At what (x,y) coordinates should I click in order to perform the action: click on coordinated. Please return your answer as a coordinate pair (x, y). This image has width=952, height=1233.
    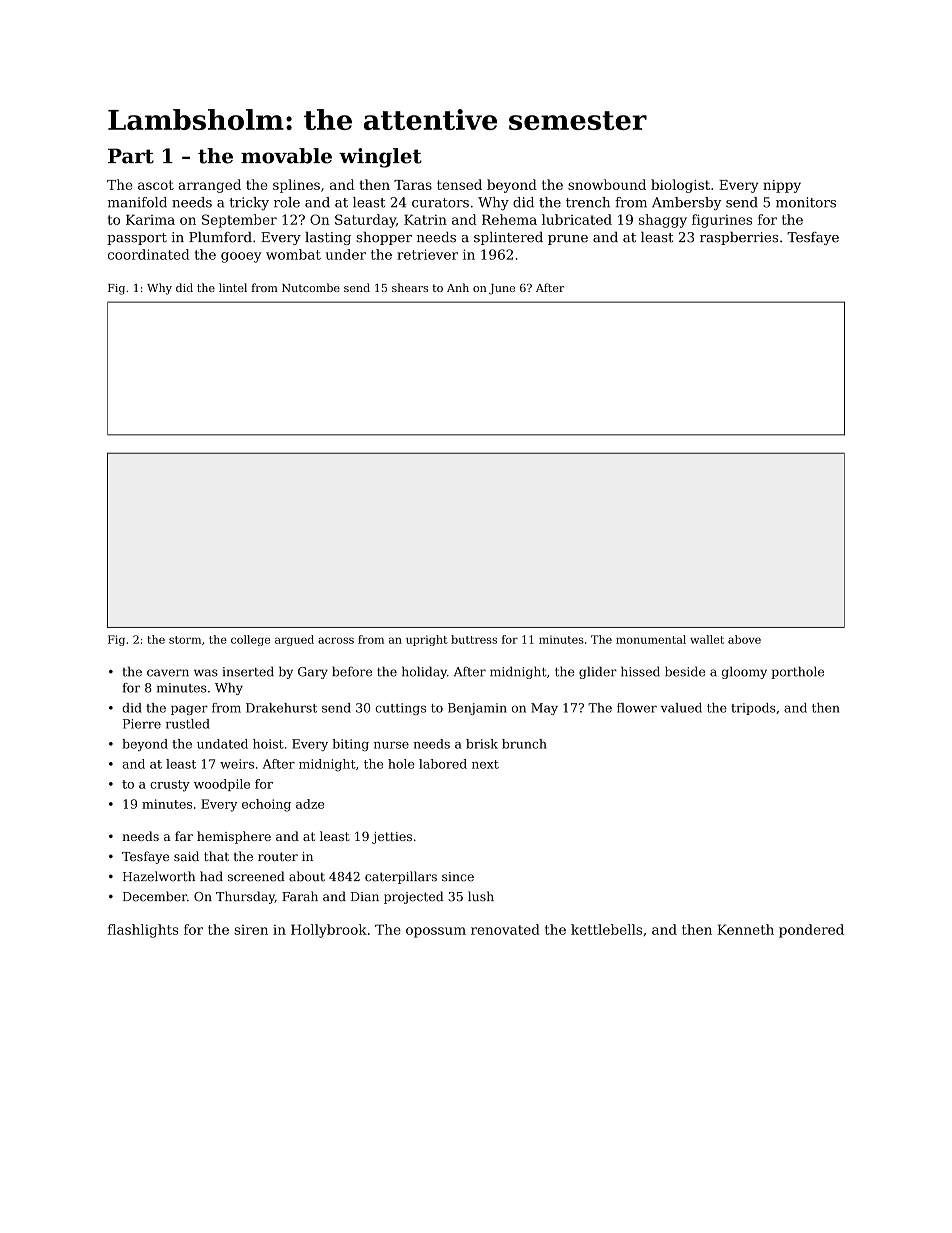
    Looking at the image, I should click on (148, 254).
